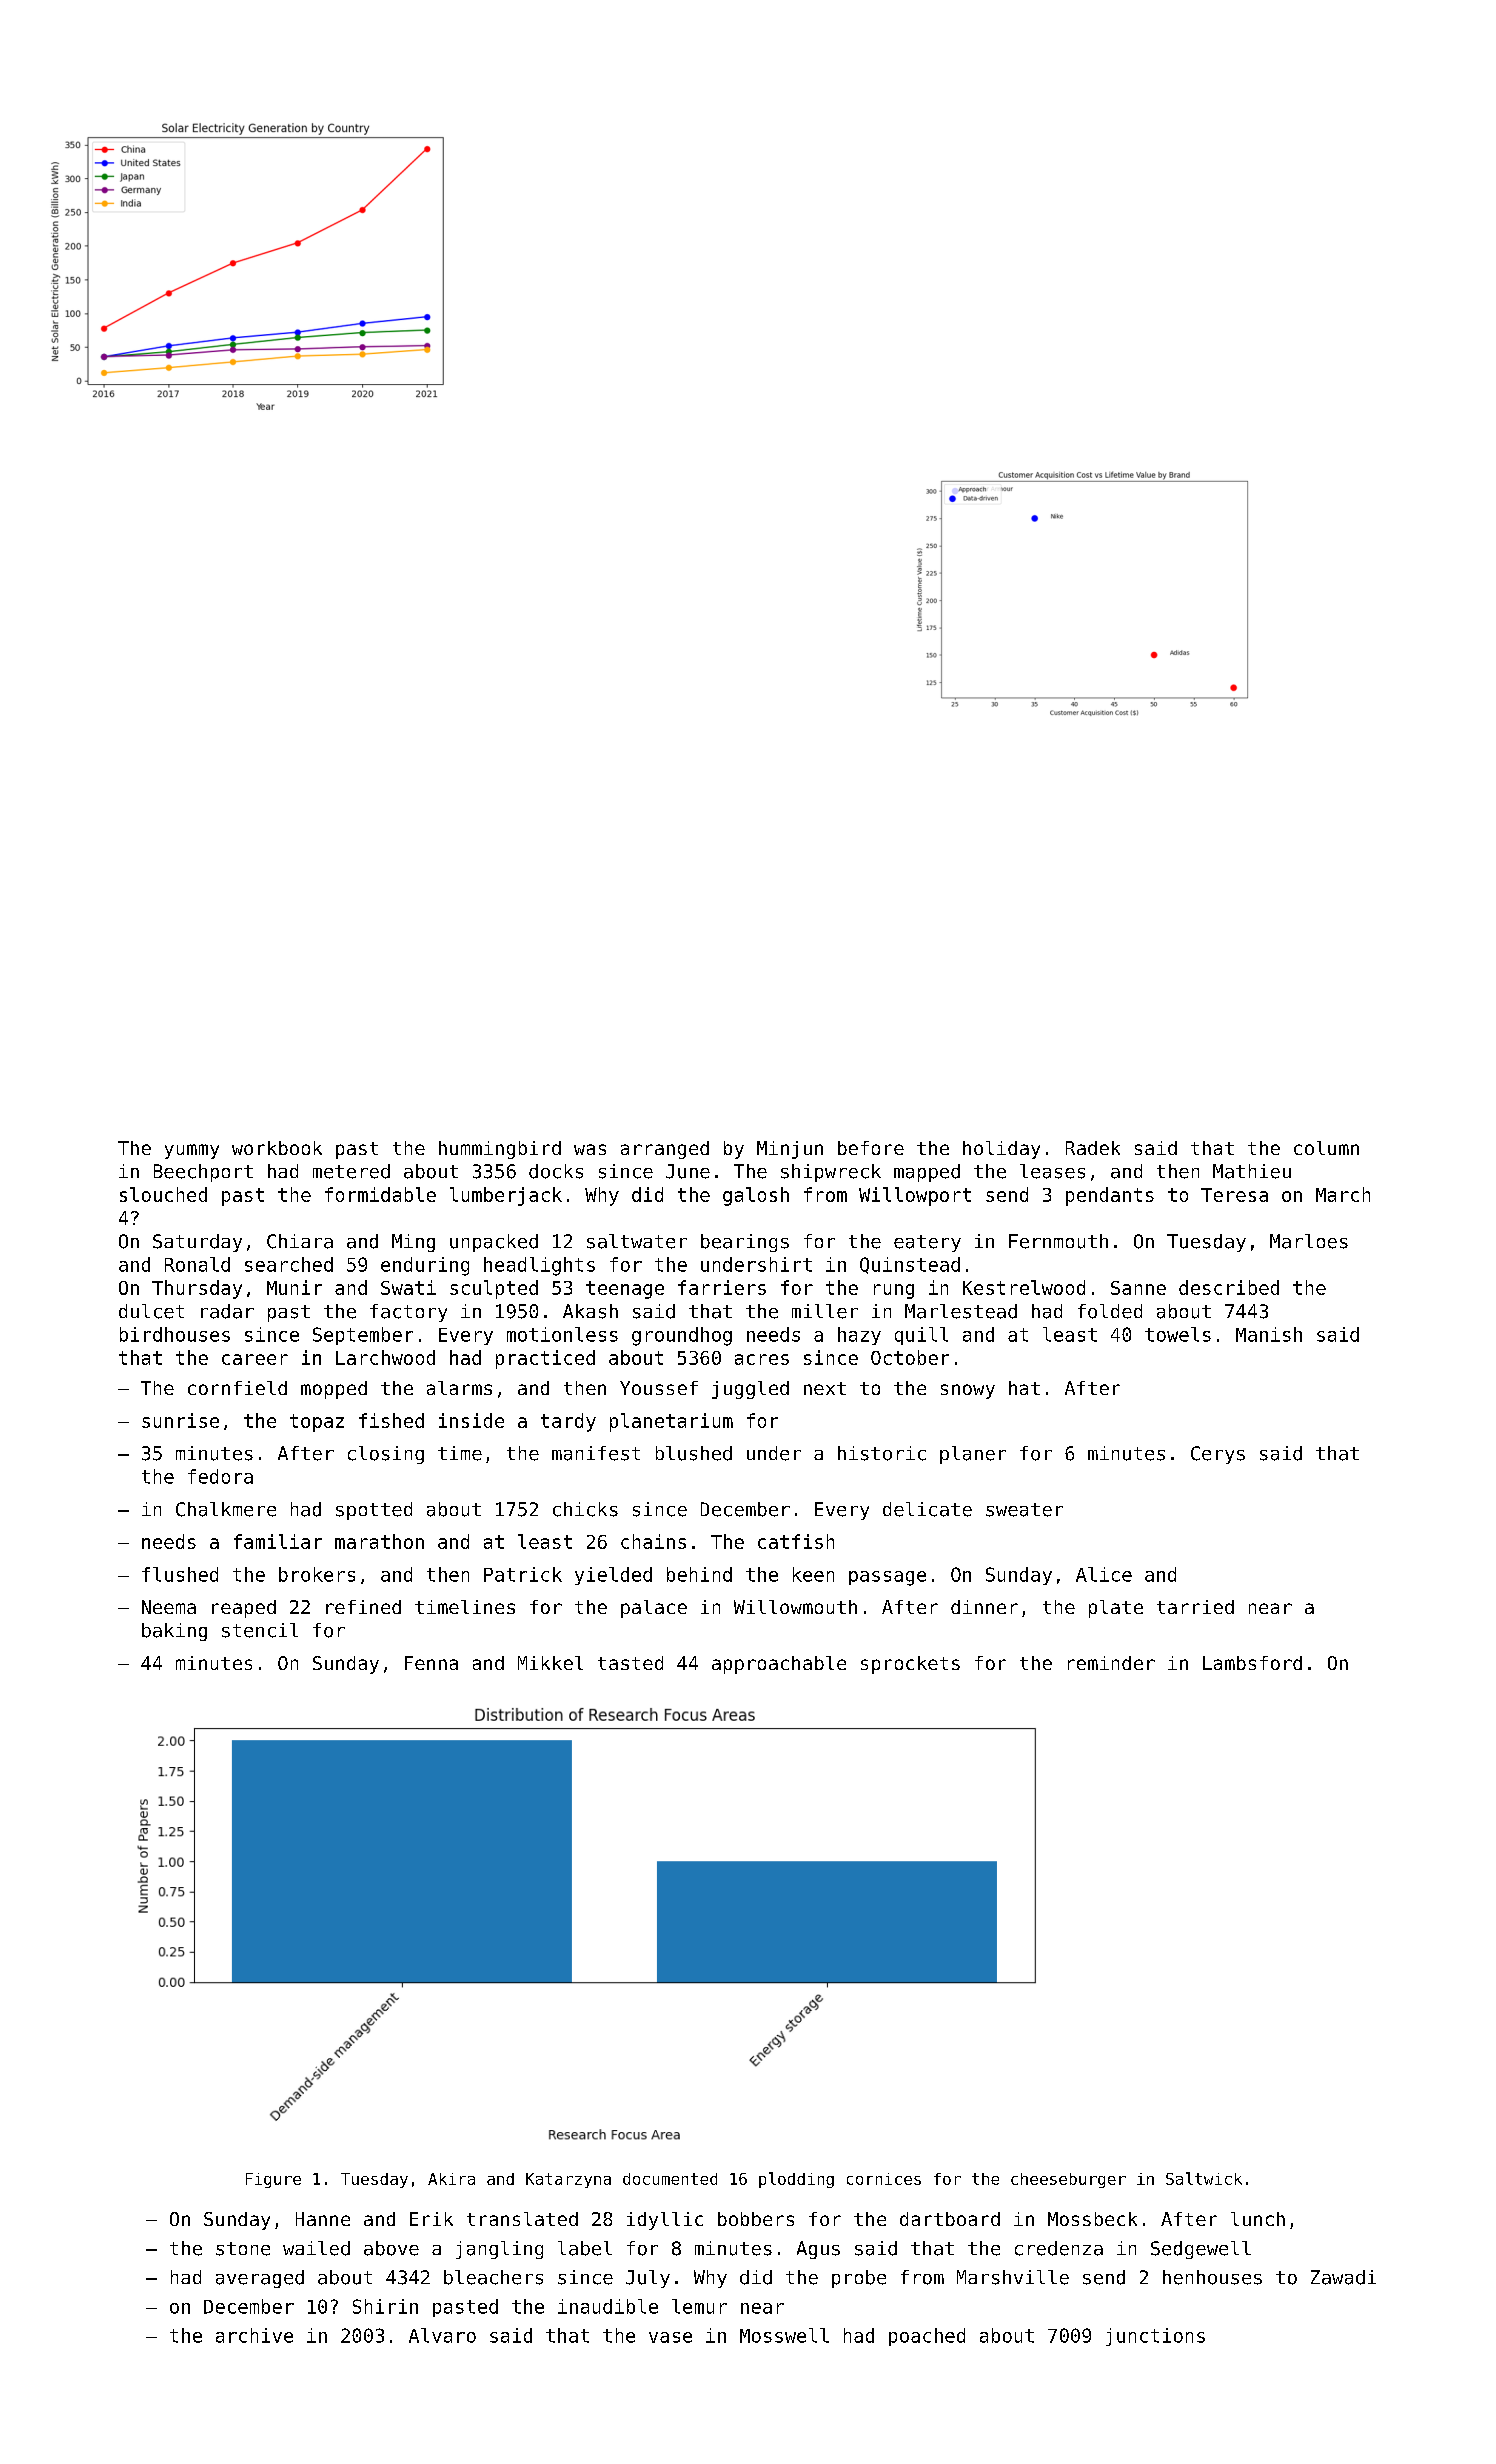  Describe the element at coordinates (825, 1388) in the page. I see `next` at that location.
